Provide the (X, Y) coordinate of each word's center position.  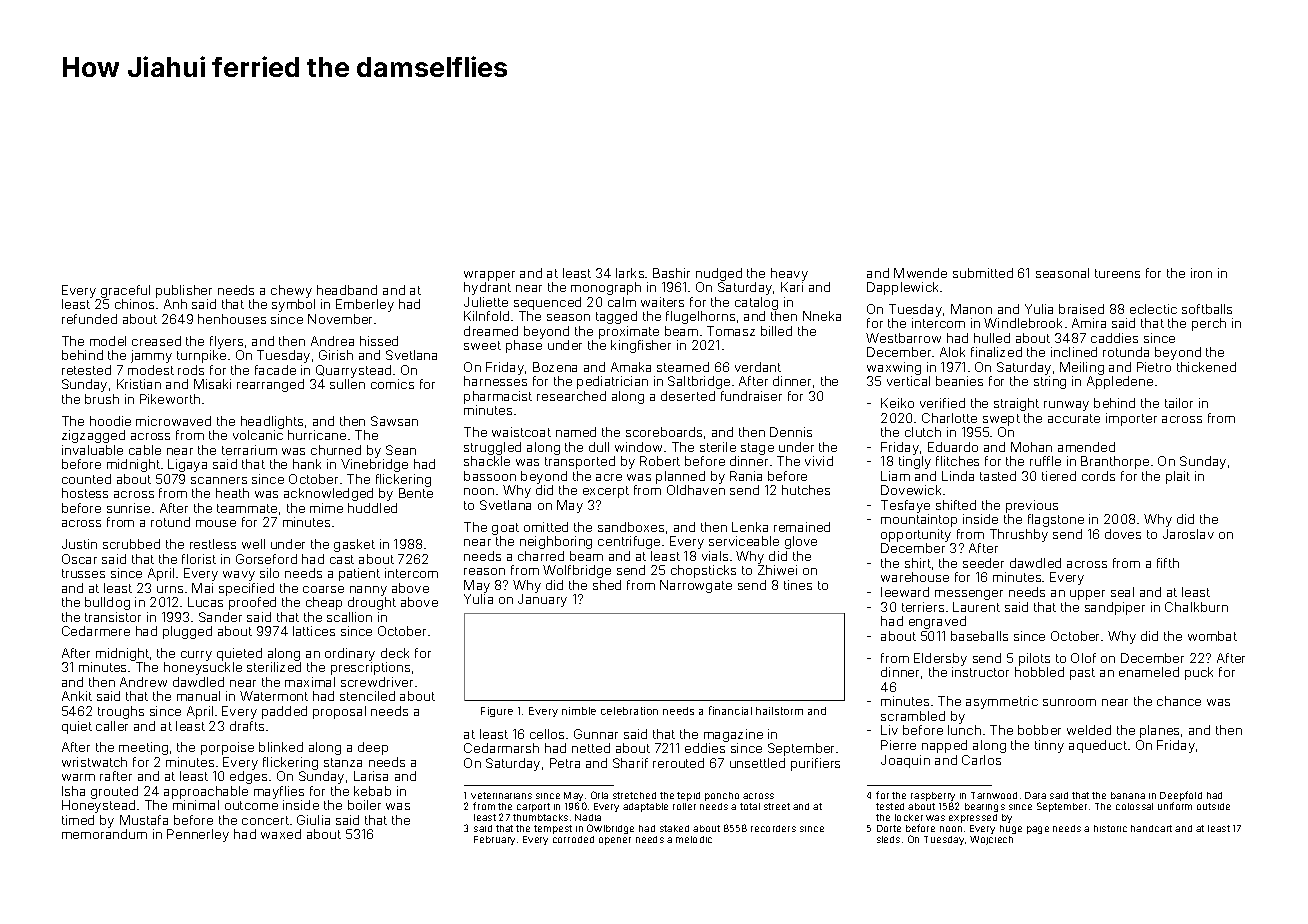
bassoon (490, 476)
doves (1123, 534)
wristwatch (94, 762)
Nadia (588, 817)
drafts (247, 726)
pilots (1034, 659)
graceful (125, 291)
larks (630, 273)
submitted (983, 273)
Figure (497, 712)
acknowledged (328, 494)
